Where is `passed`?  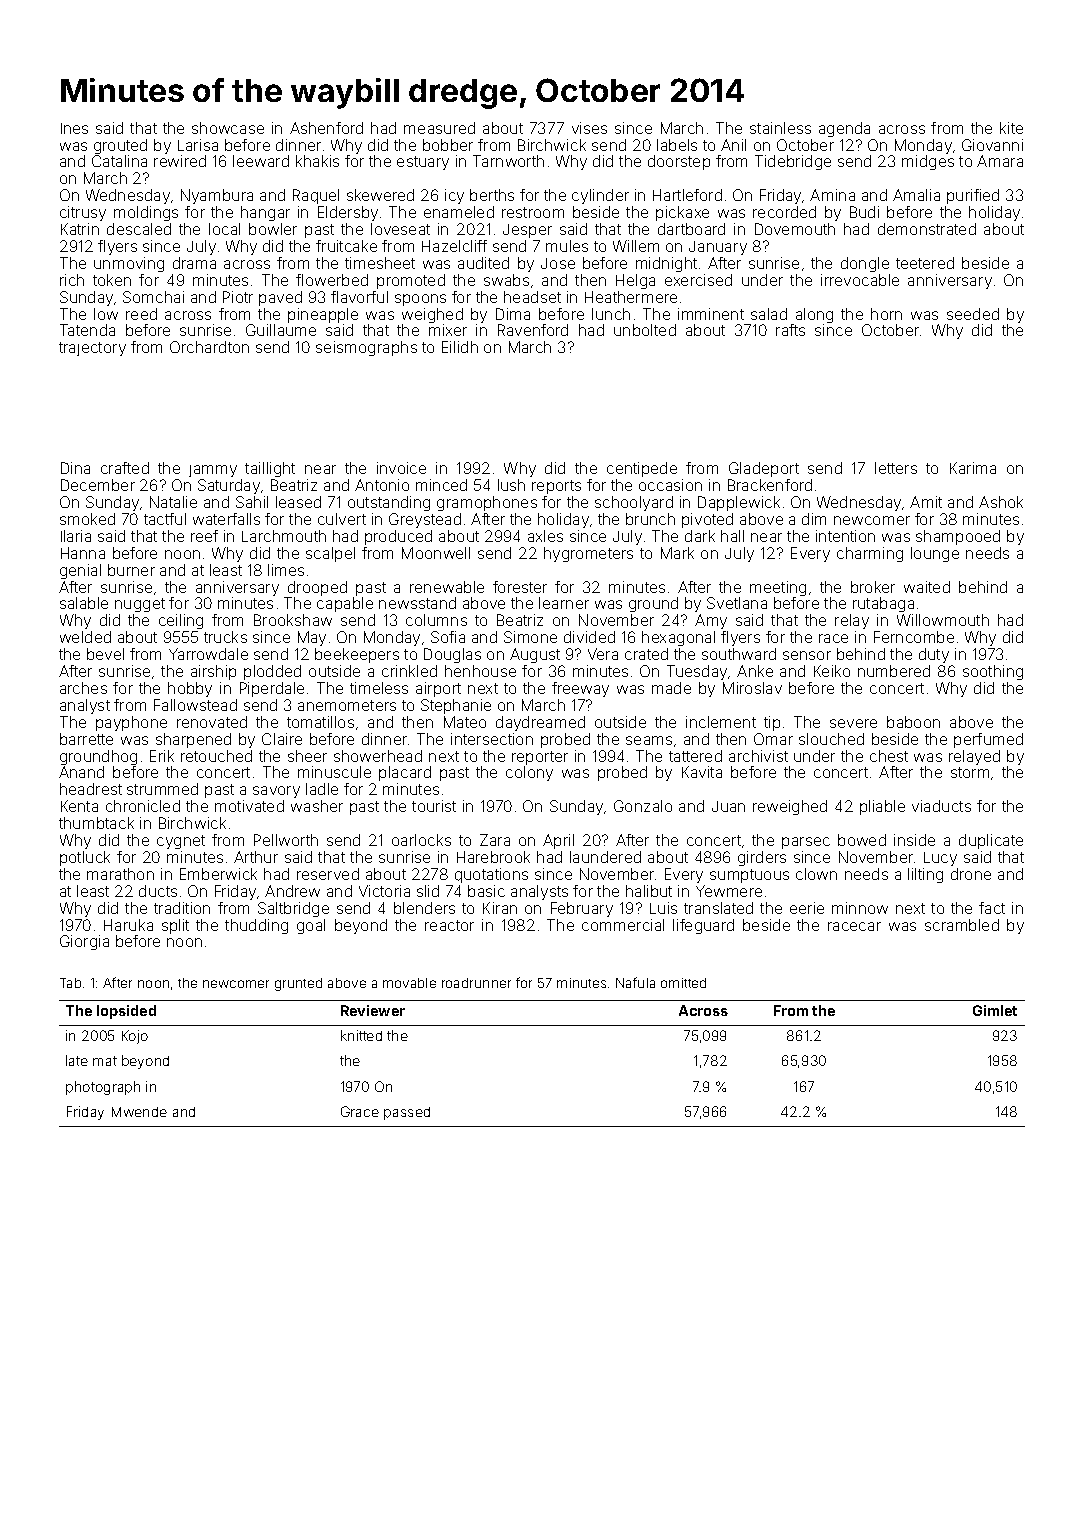
passed is located at coordinates (407, 1113).
